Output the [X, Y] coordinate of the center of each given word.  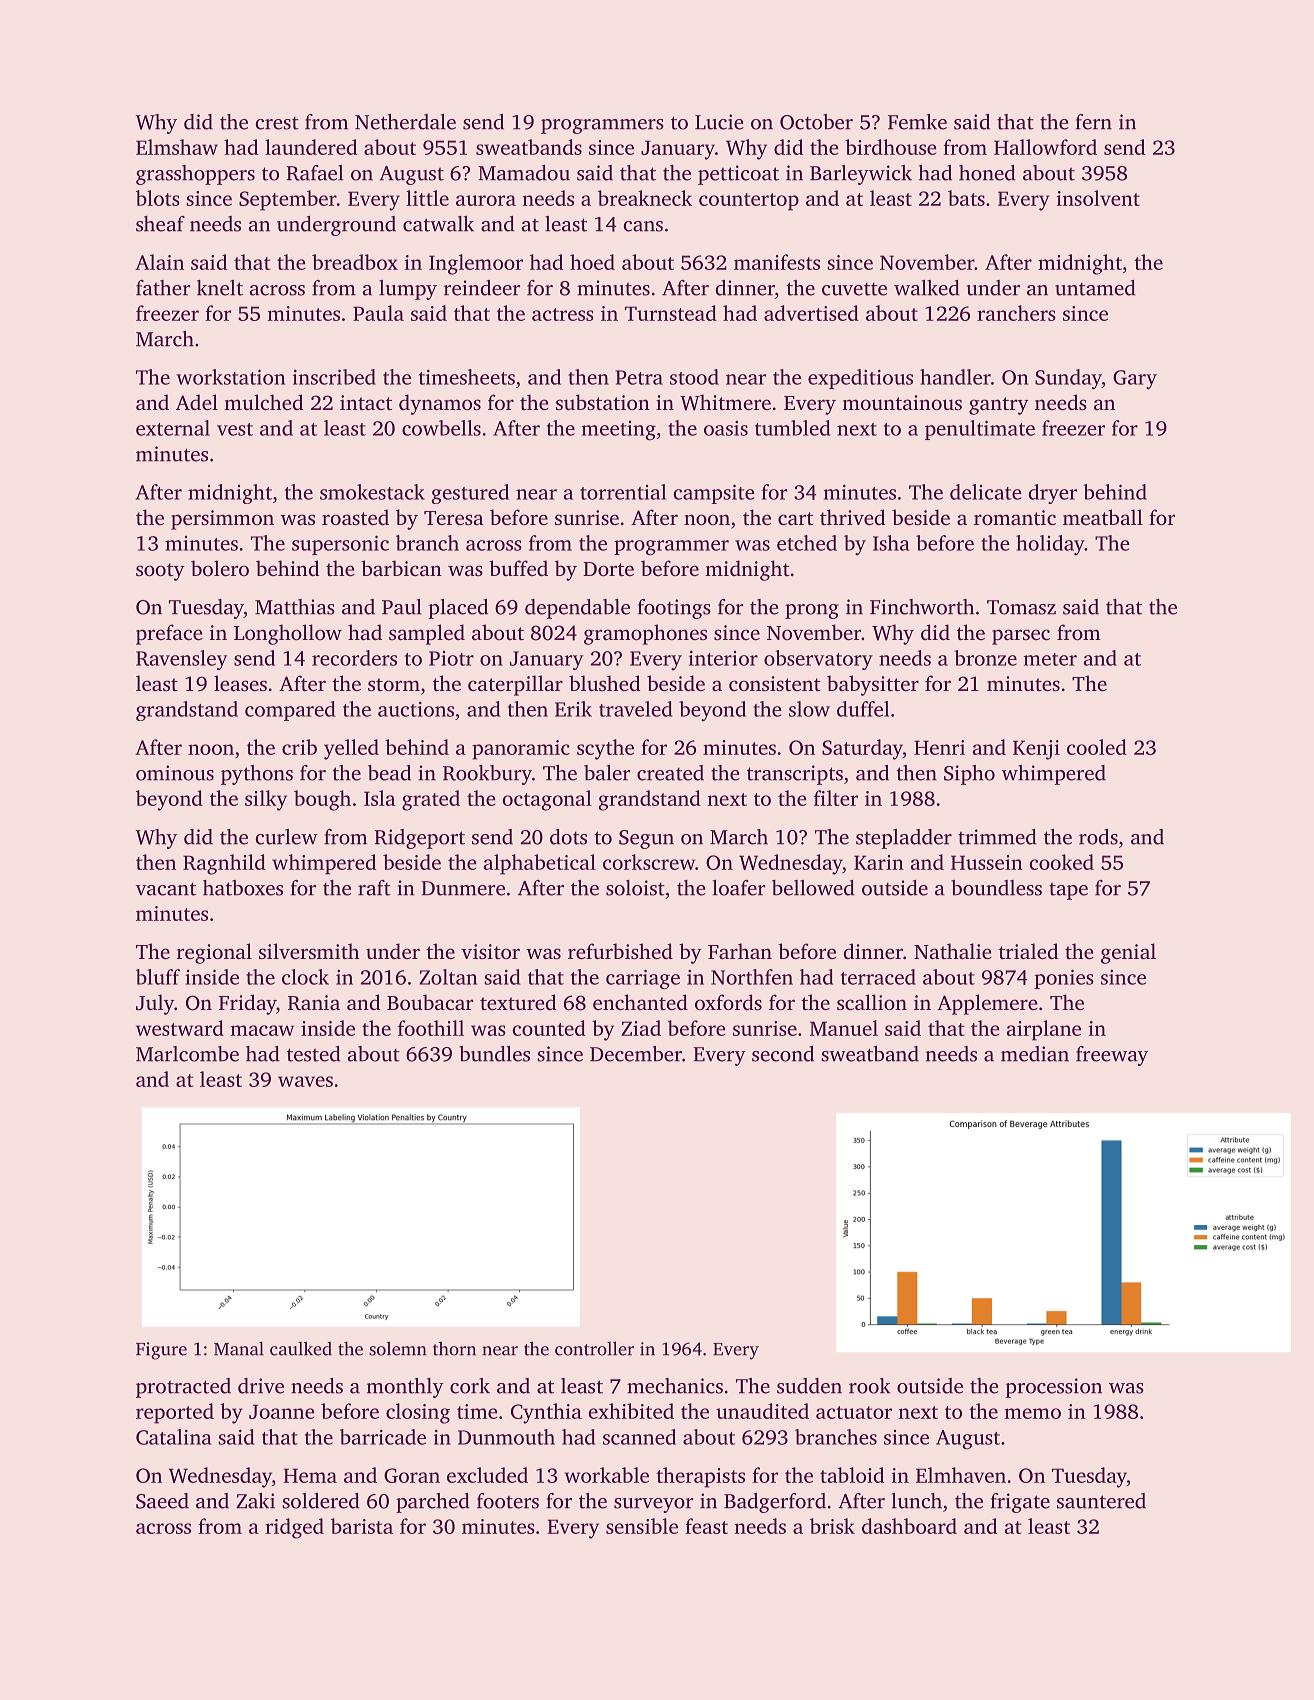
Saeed [162, 1501]
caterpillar [515, 685]
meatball [1103, 517]
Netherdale [405, 122]
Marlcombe [187, 1054]
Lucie [719, 122]
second [783, 1054]
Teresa [454, 518]
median [1035, 1054]
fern [1094, 122]
